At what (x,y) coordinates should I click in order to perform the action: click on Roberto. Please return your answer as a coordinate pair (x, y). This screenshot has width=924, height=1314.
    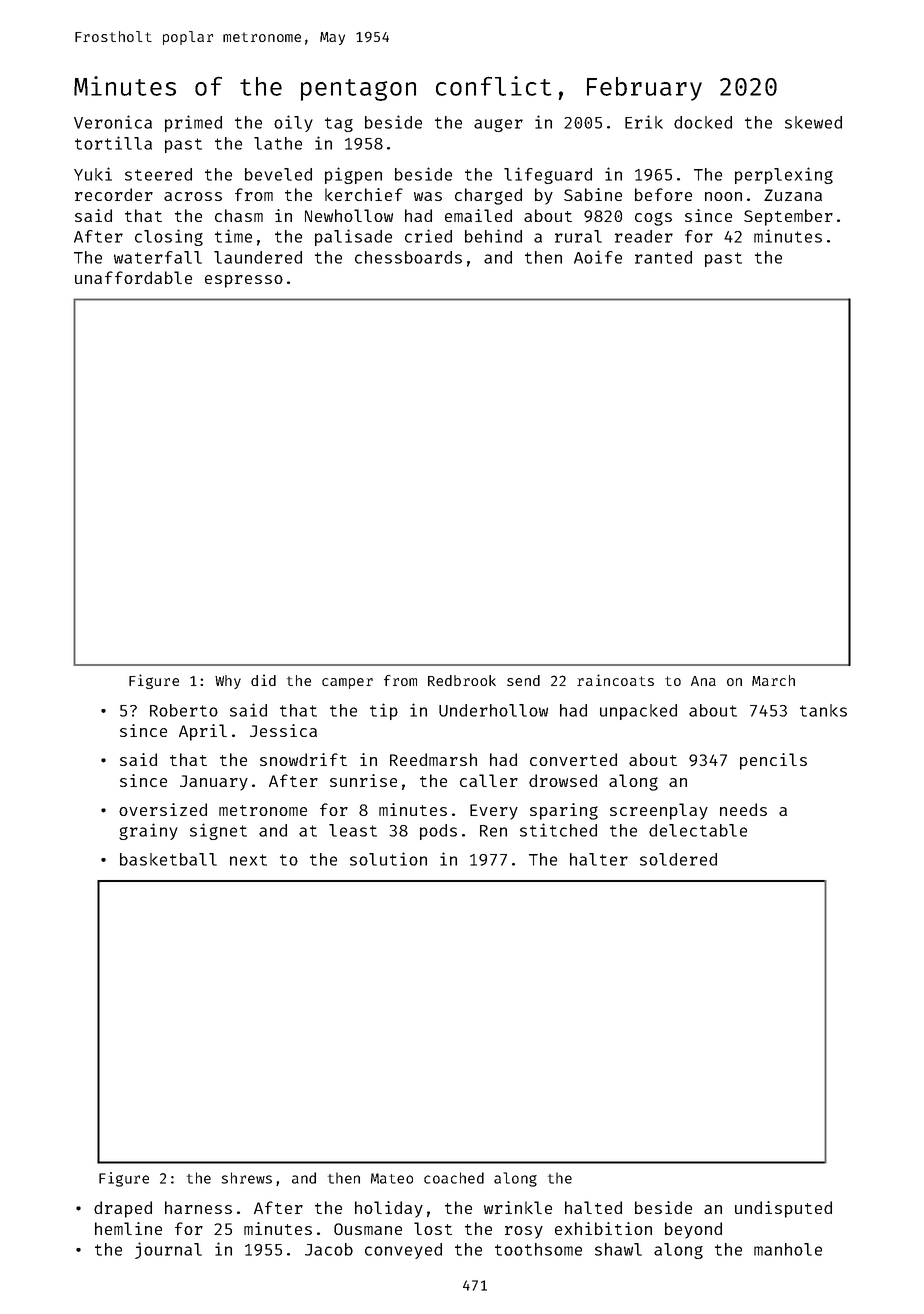
    Looking at the image, I should click on (184, 710).
